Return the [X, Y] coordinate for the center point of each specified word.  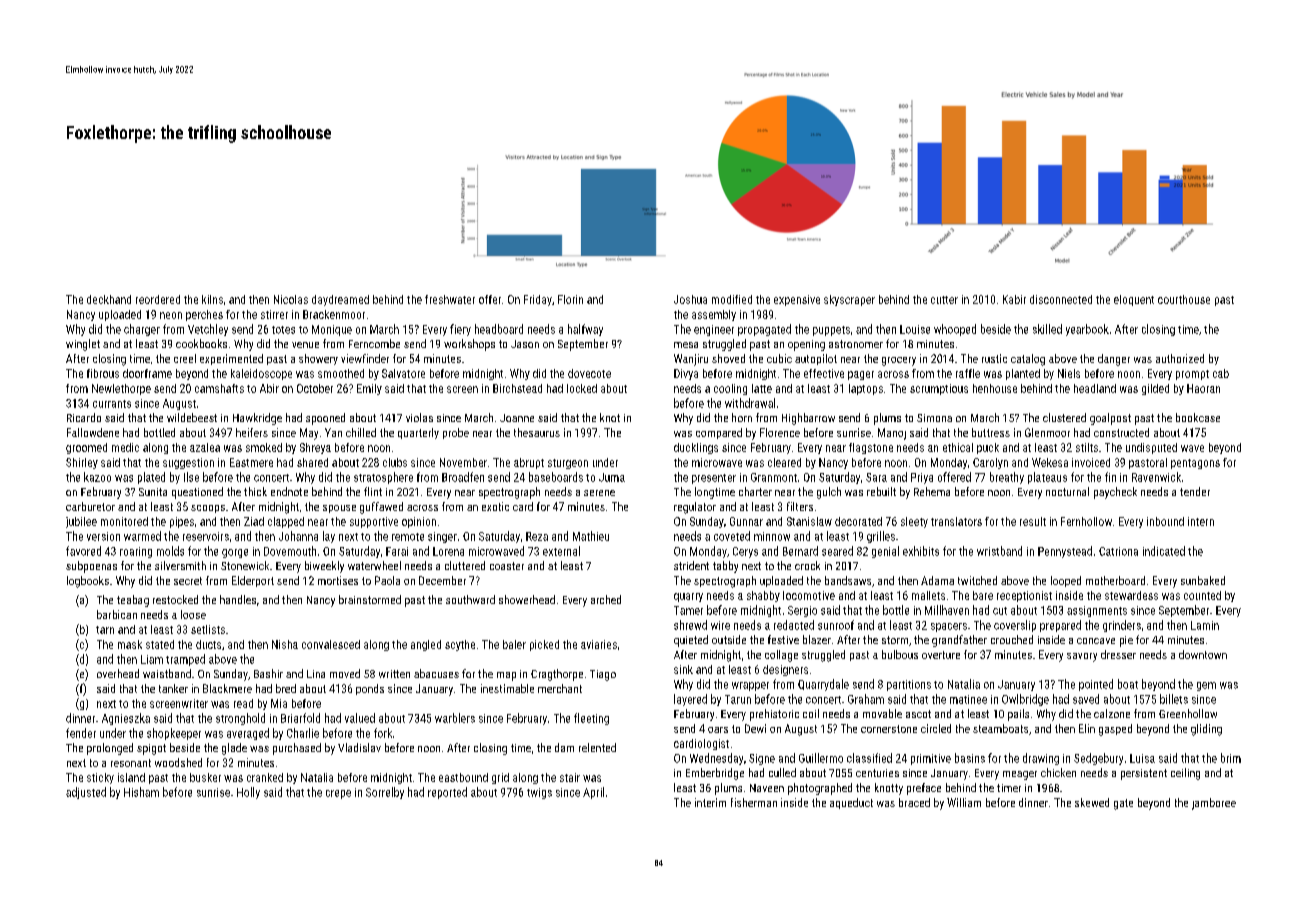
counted [1202, 595]
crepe [338, 794]
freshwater [450, 299]
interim [710, 802]
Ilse [191, 477]
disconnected [1061, 299]
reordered [158, 299]
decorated [858, 521]
